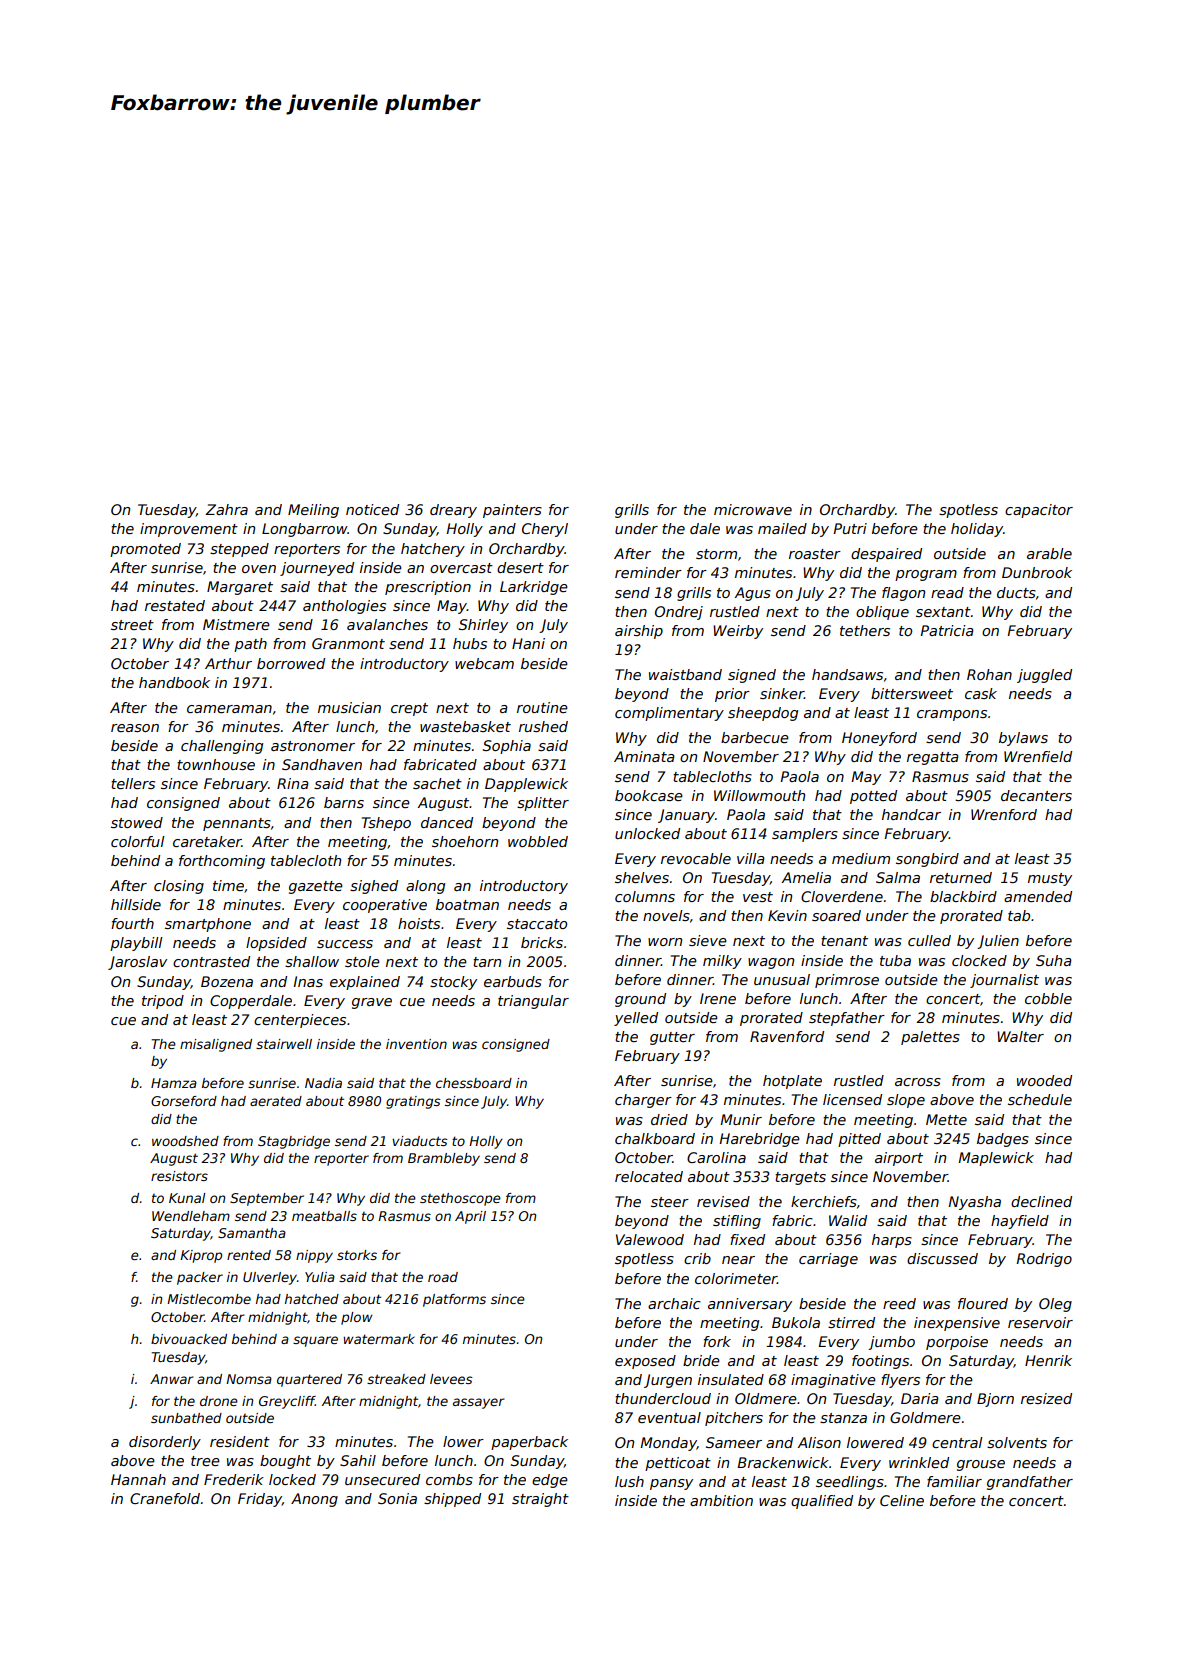 The width and height of the screenshot is (1183, 1673). I want to click on airport, so click(899, 1159).
